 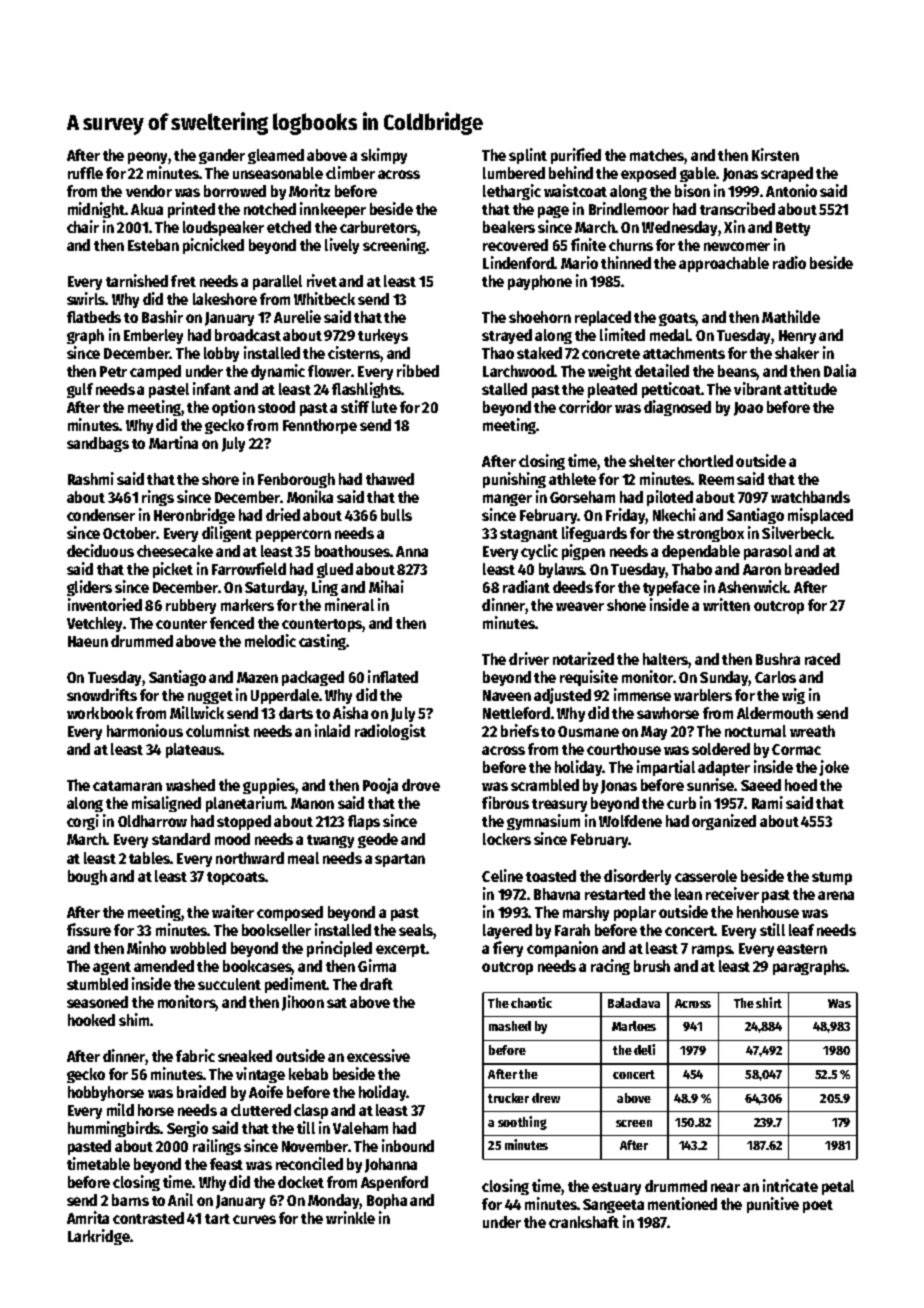 I want to click on splint, so click(x=528, y=156).
